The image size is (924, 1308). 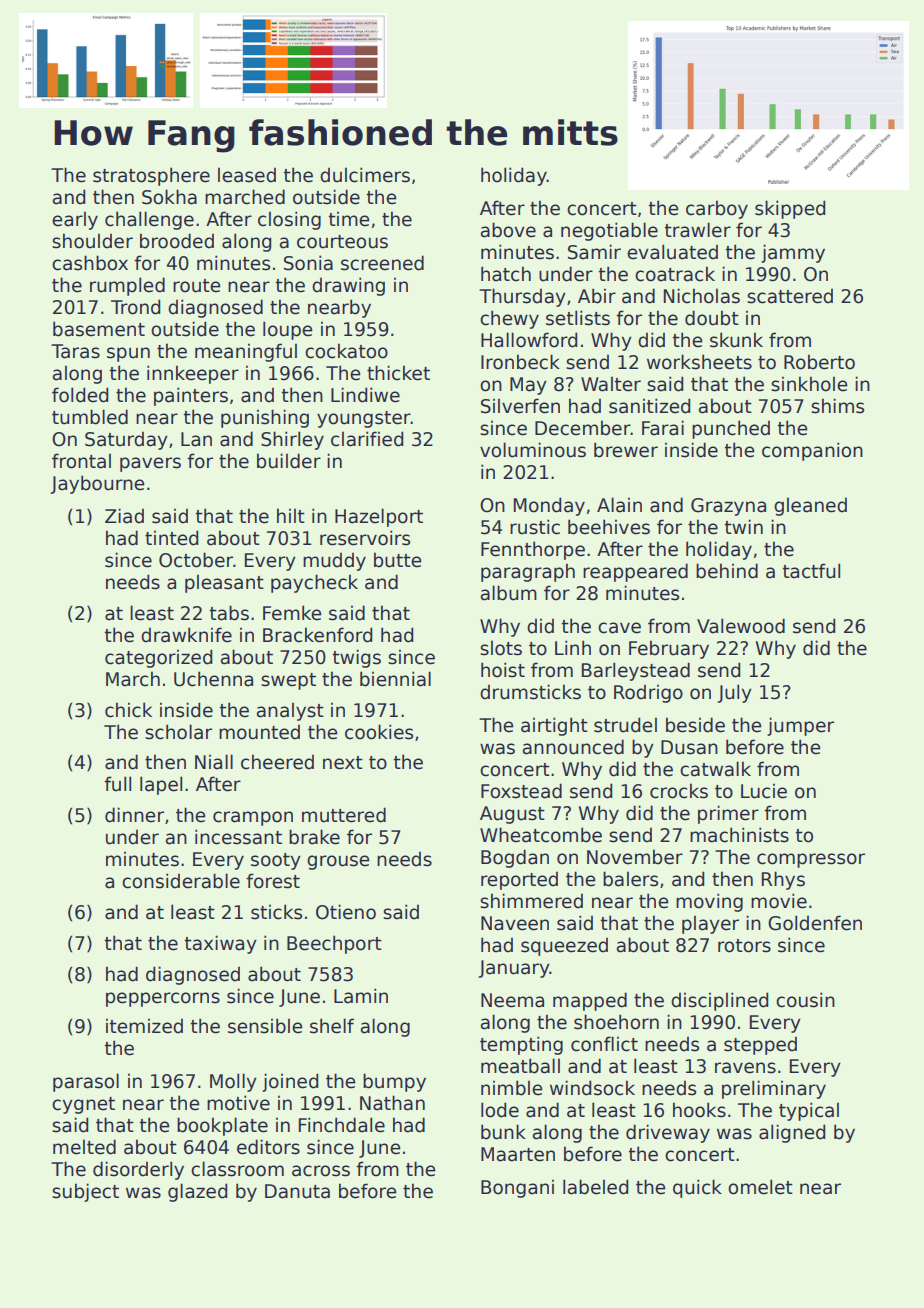 I want to click on swept, so click(x=288, y=681).
